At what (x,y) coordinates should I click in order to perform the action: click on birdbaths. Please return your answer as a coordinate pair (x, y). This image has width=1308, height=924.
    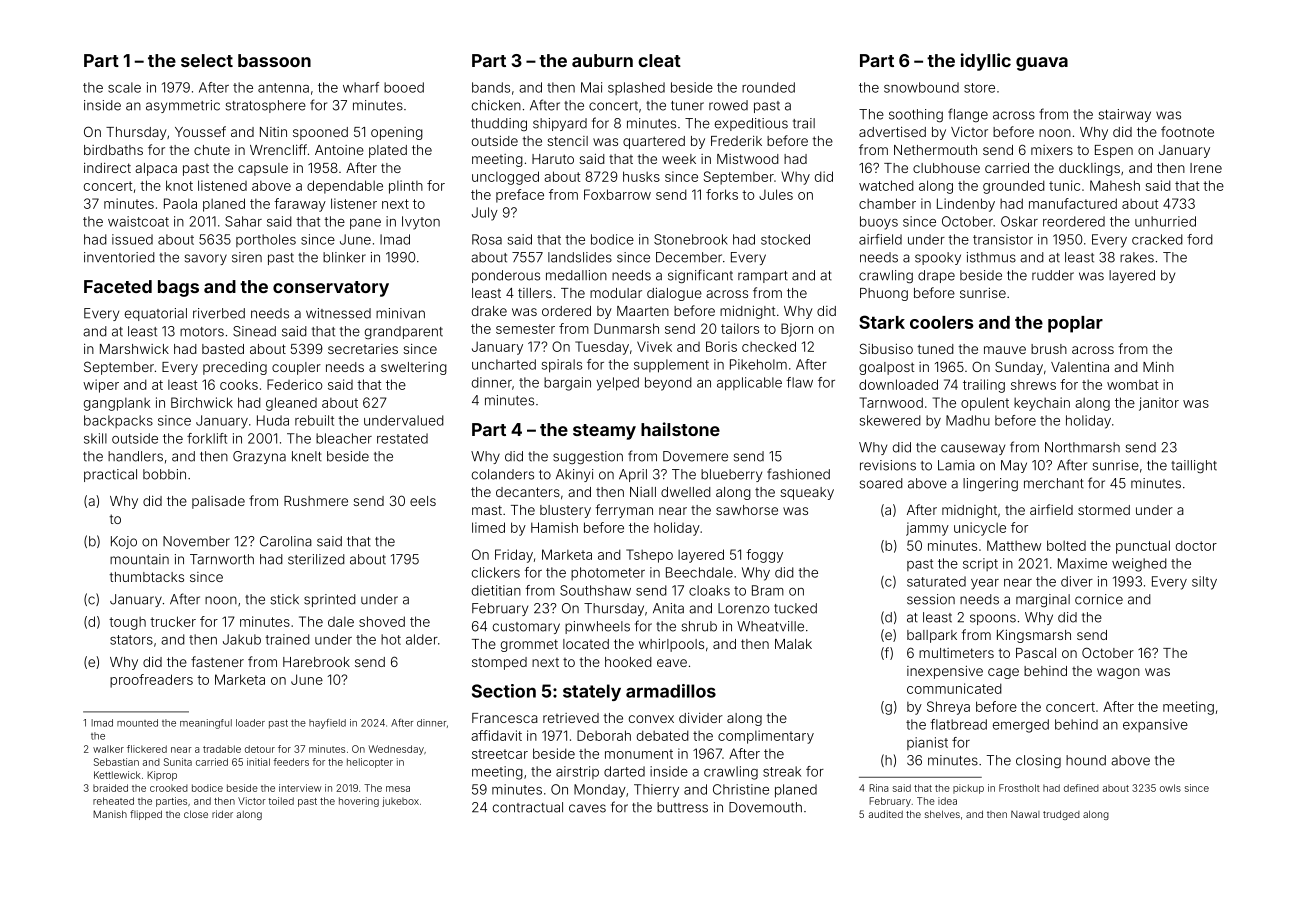
    Looking at the image, I should click on (113, 150).
